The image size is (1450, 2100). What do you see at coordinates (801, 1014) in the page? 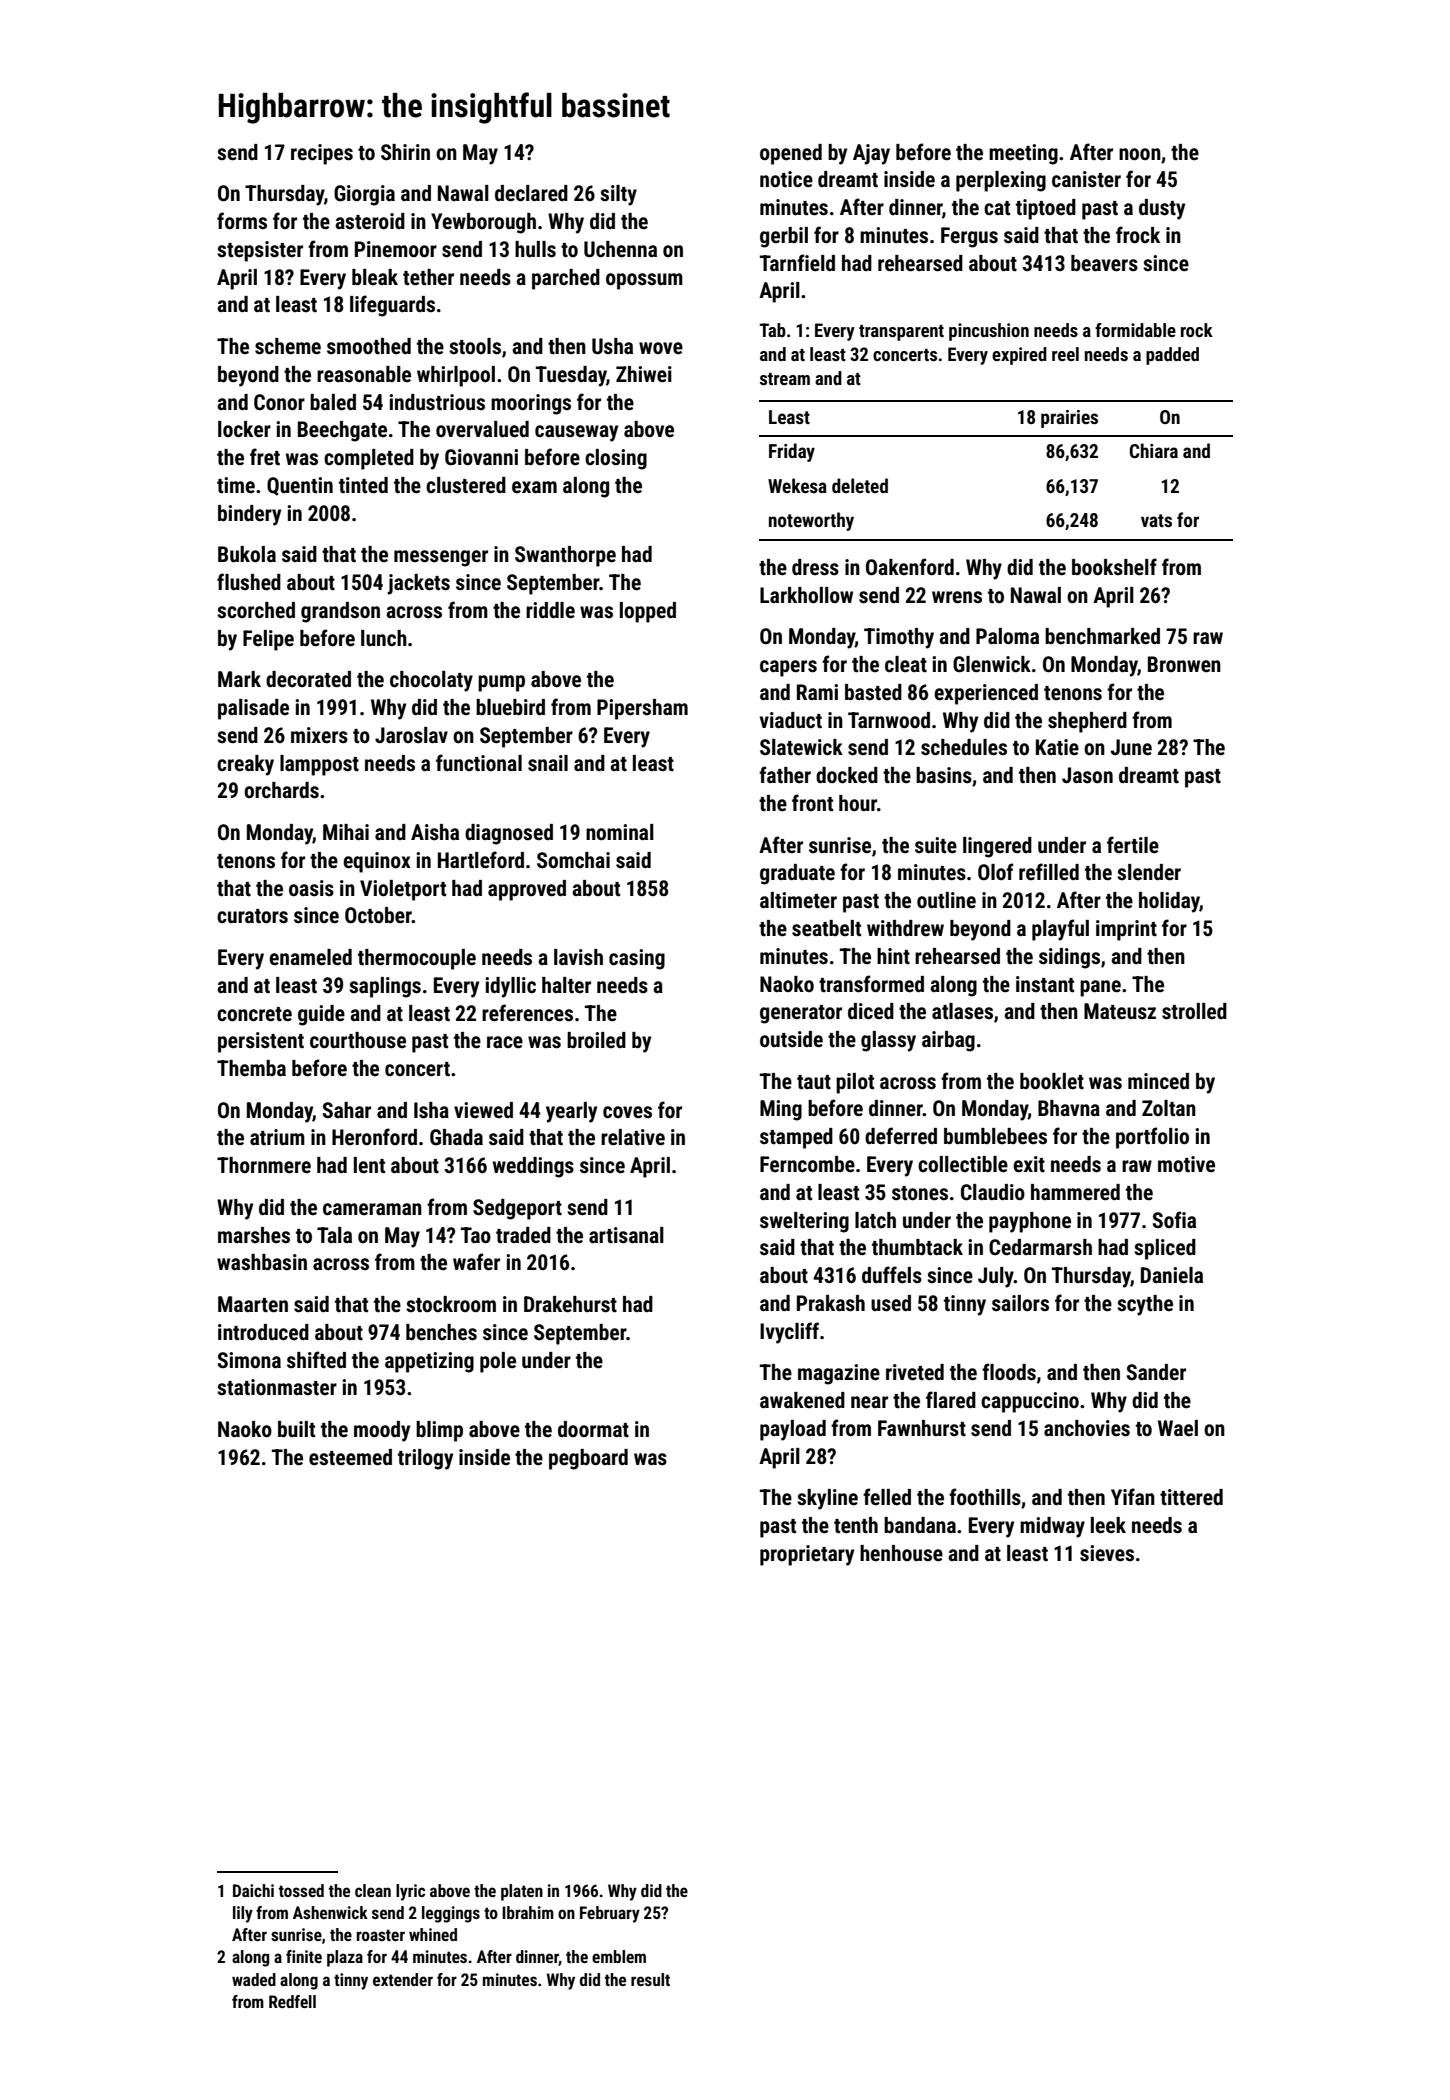
I see `generator` at bounding box center [801, 1014].
